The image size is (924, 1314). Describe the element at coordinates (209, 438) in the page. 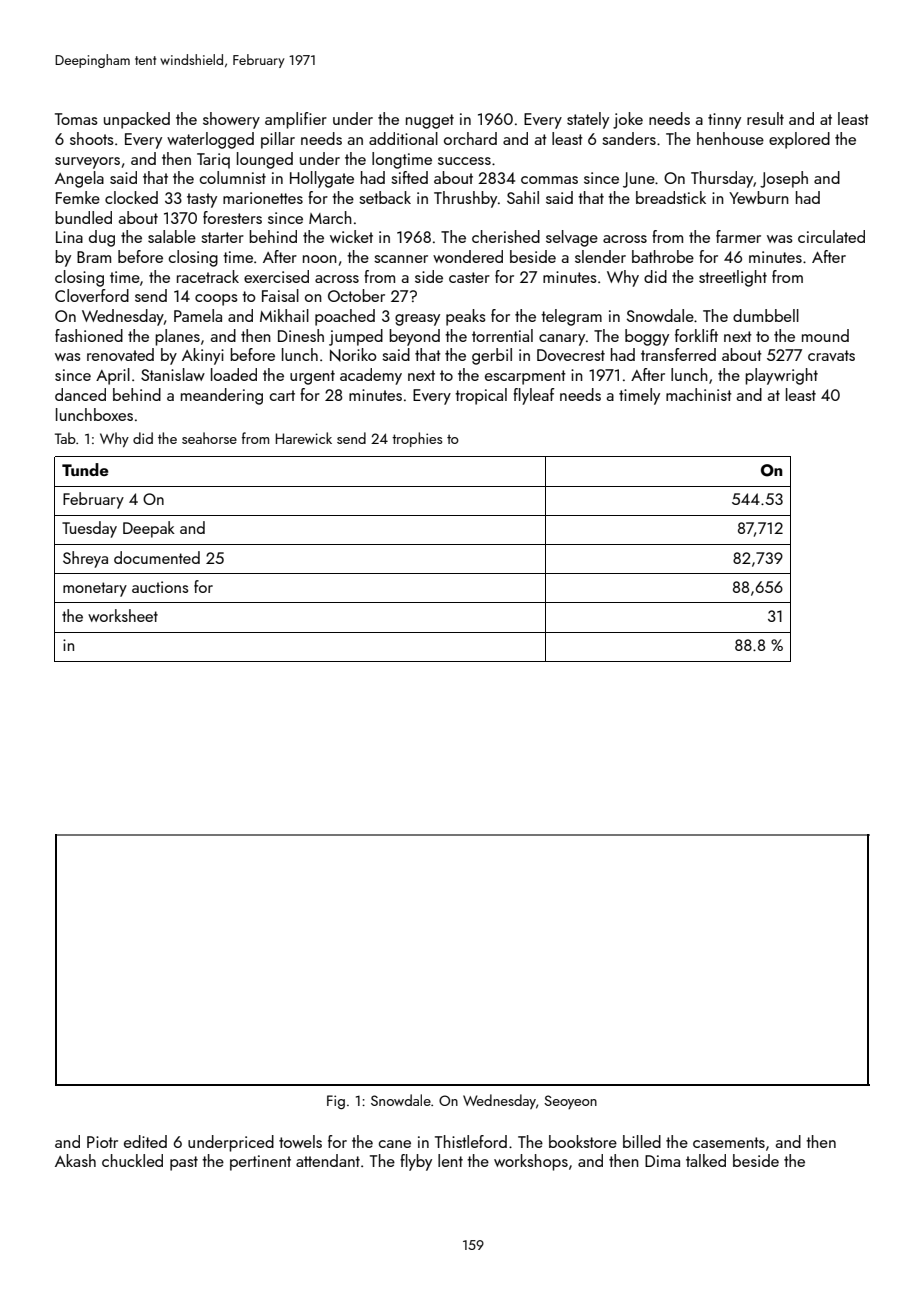

I see `seahorse` at that location.
